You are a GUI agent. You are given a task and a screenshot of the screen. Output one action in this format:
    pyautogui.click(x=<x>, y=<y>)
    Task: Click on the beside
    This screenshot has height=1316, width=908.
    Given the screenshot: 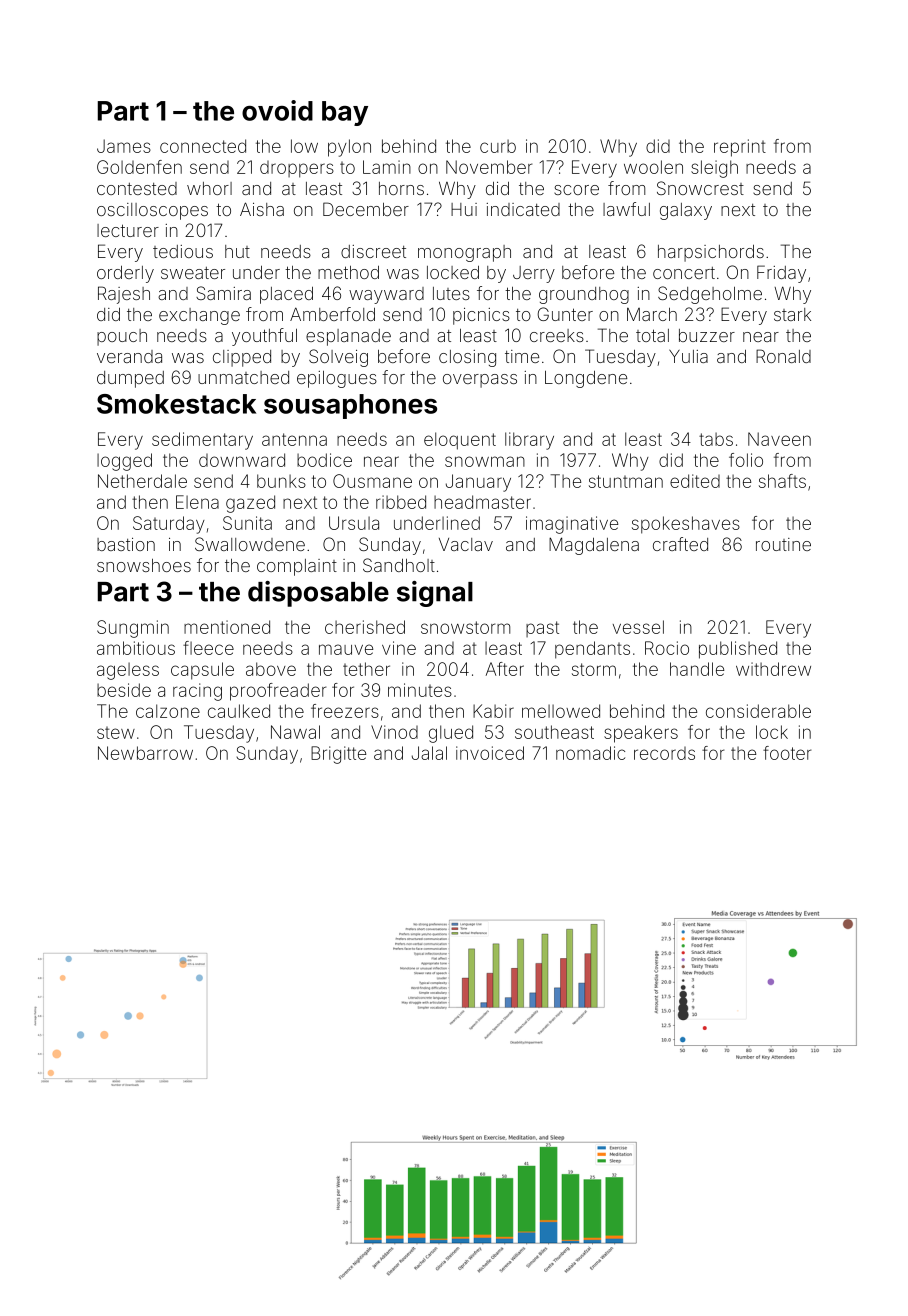 What is the action you would take?
    pyautogui.click(x=124, y=690)
